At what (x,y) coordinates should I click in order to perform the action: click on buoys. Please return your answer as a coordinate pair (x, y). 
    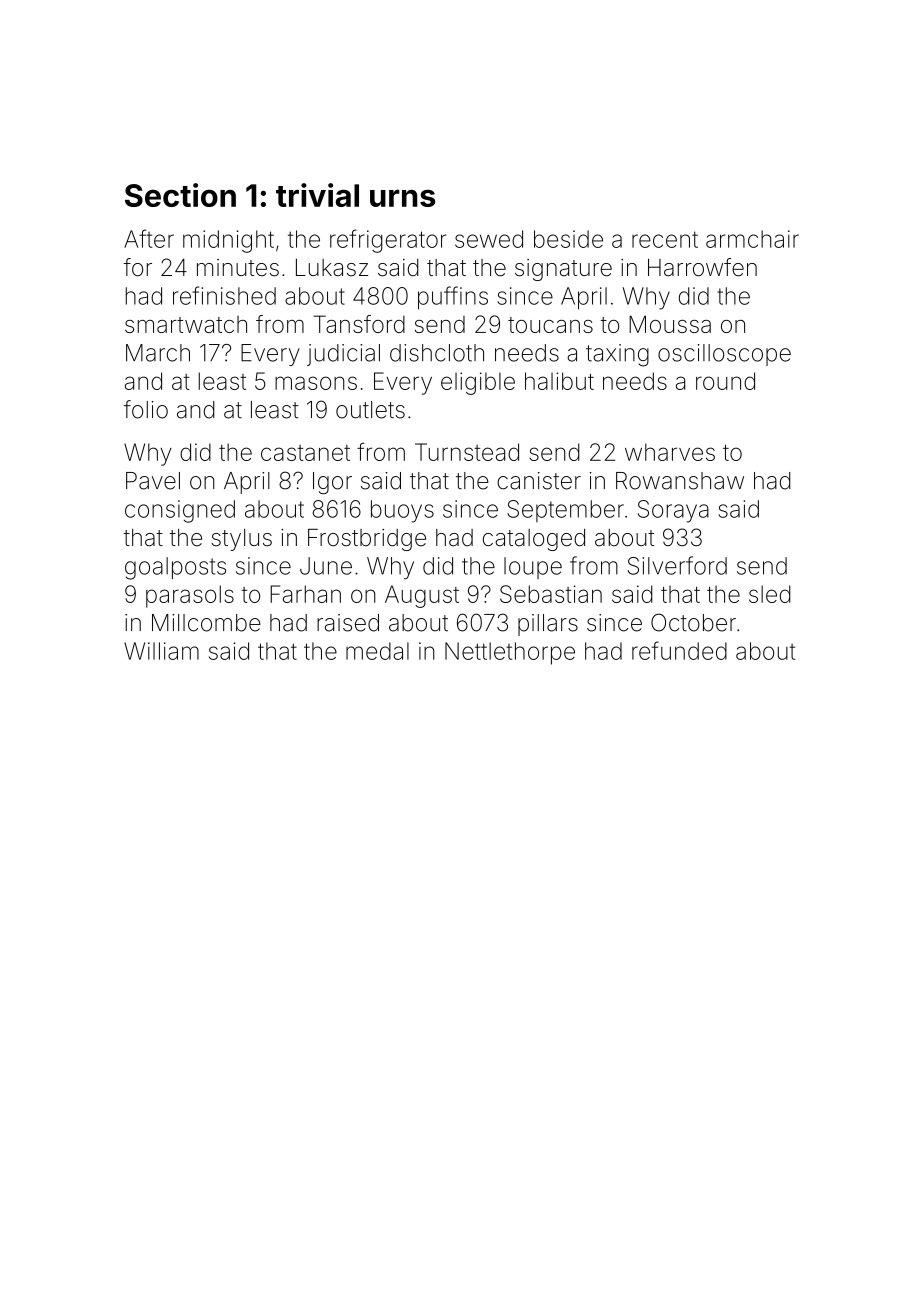
    Looking at the image, I should click on (402, 511).
